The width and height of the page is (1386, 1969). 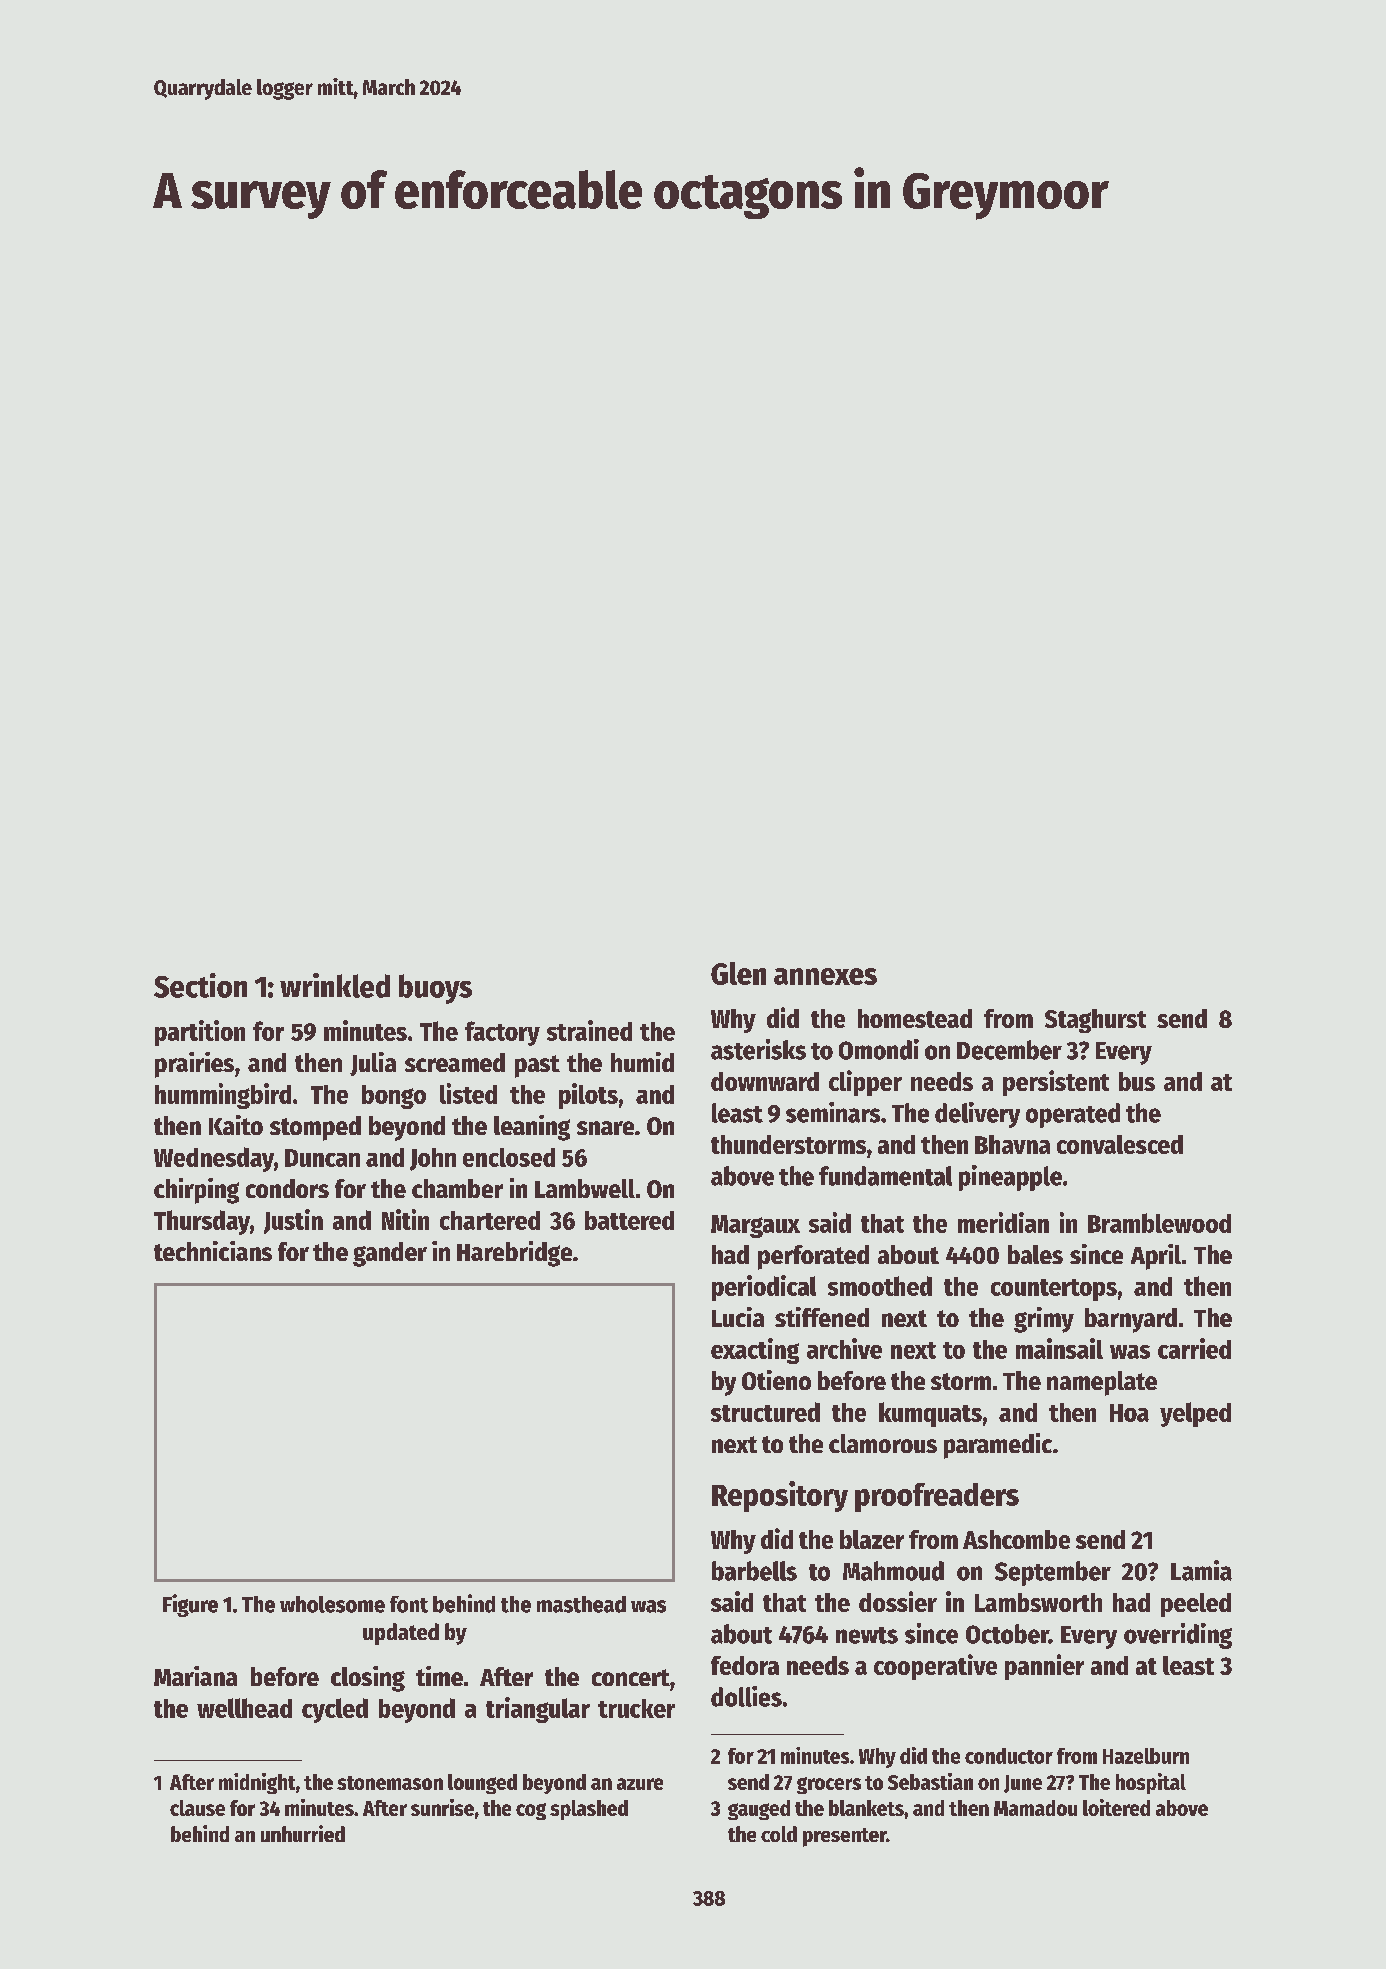 What do you see at coordinates (758, 1049) in the page?
I see `asterisks` at bounding box center [758, 1049].
